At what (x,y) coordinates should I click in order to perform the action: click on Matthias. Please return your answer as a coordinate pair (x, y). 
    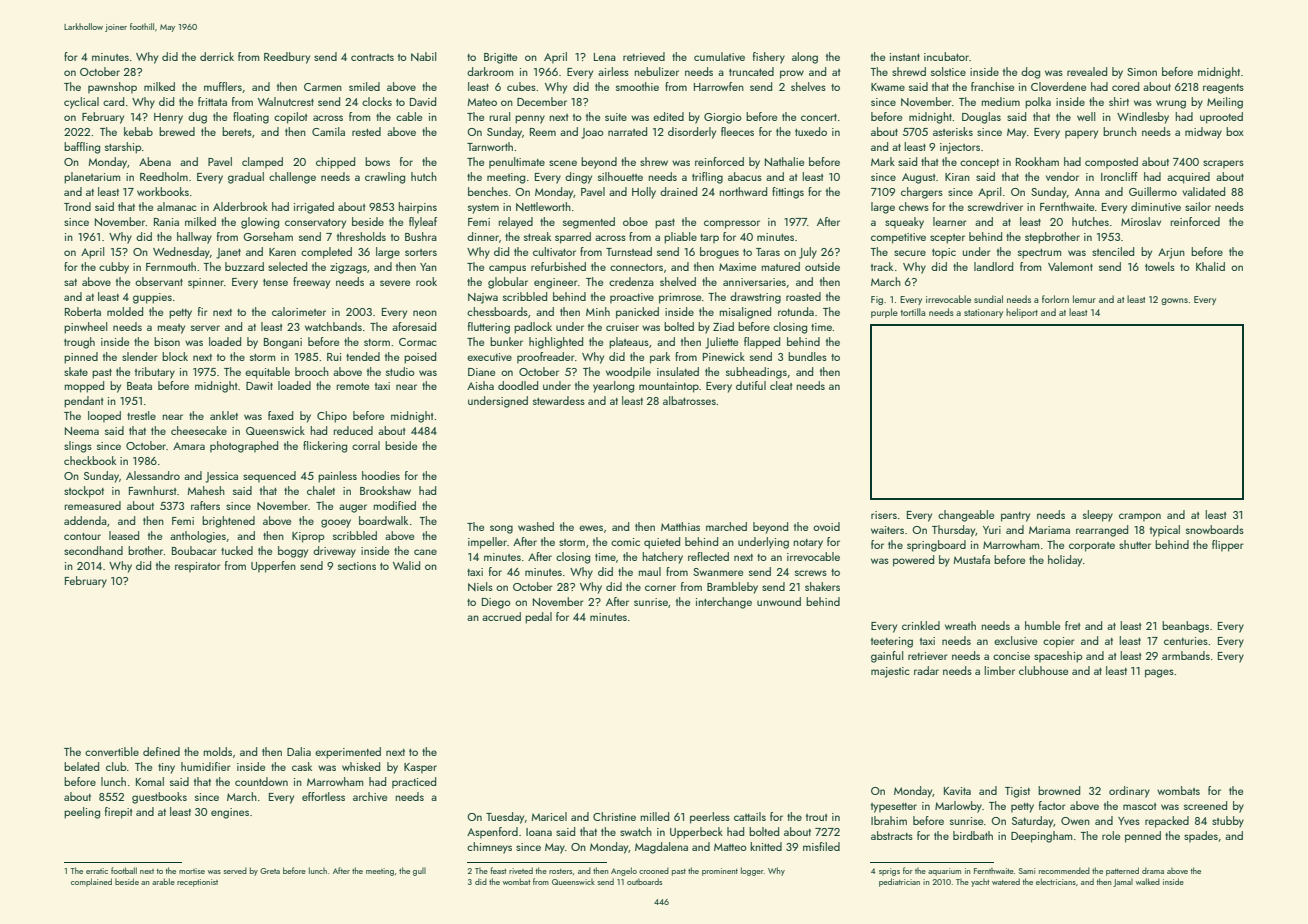
    Looking at the image, I should click on (680, 526).
